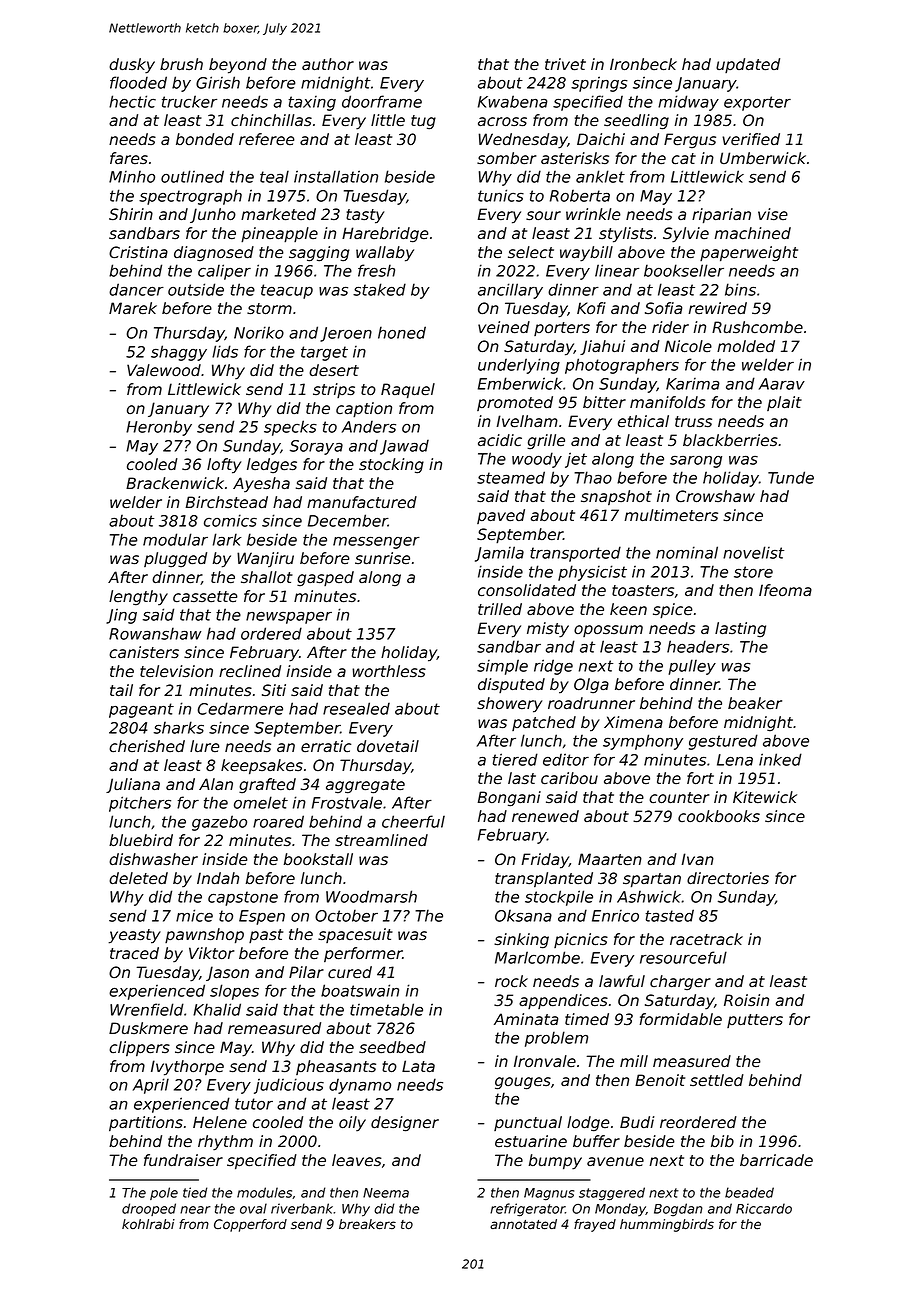 This document has width=924, height=1308. What do you see at coordinates (748, 65) in the document?
I see `updated` at bounding box center [748, 65].
